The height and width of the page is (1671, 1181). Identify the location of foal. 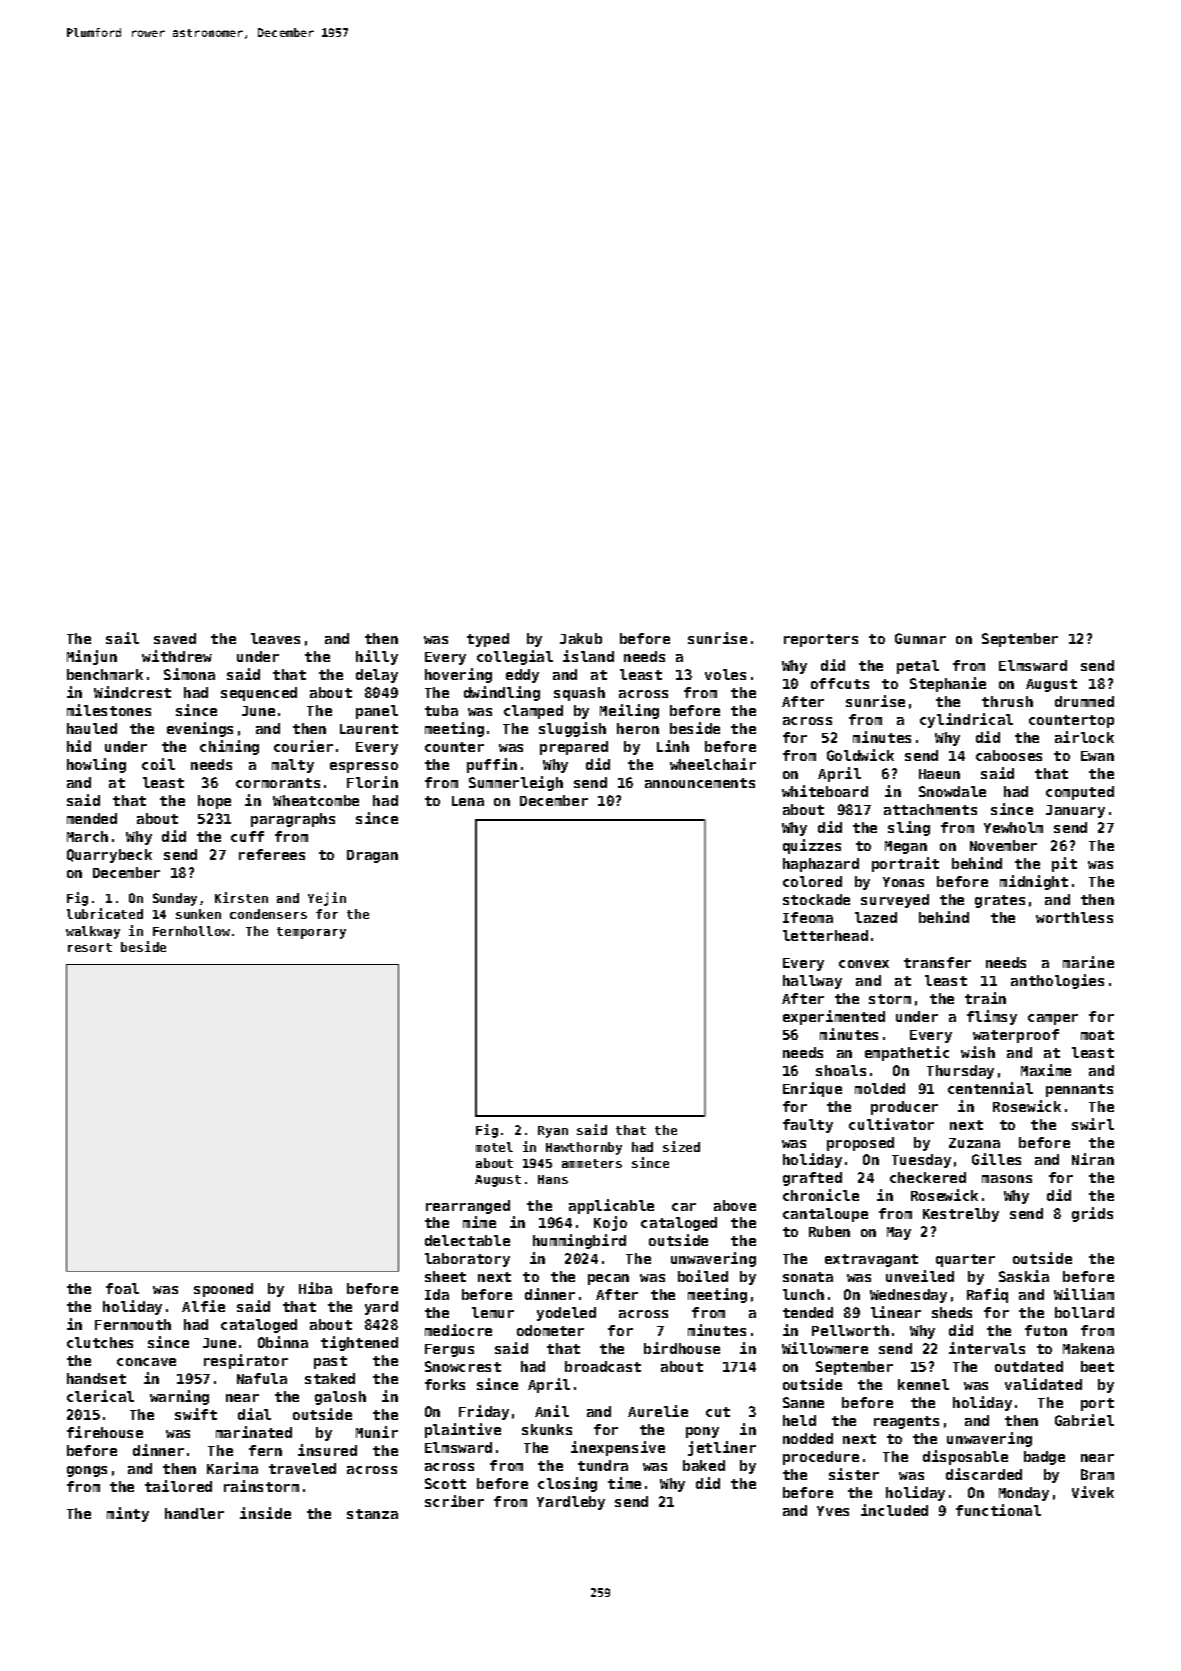
(122, 1288).
